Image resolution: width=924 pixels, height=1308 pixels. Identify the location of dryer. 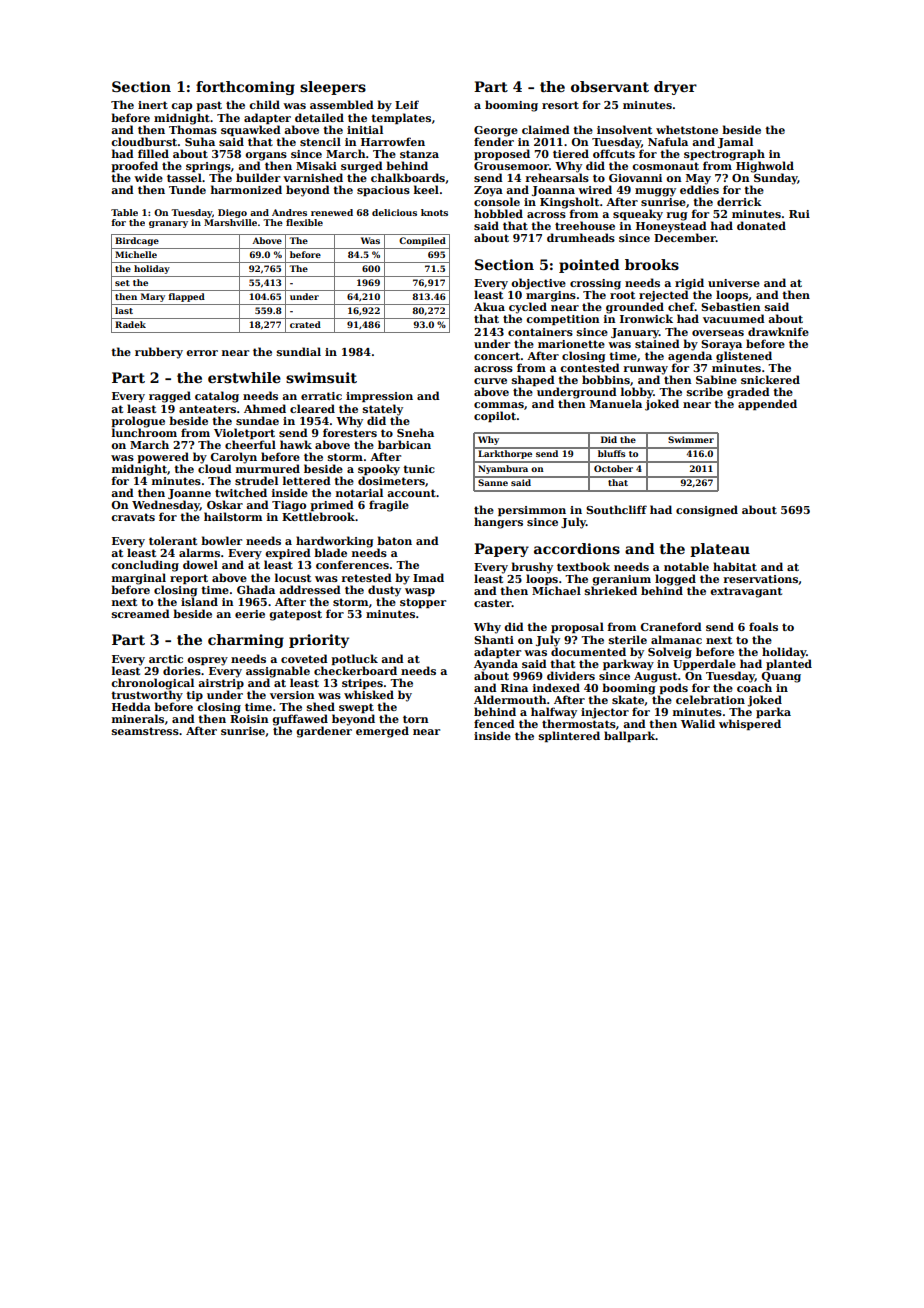
(675, 88).
